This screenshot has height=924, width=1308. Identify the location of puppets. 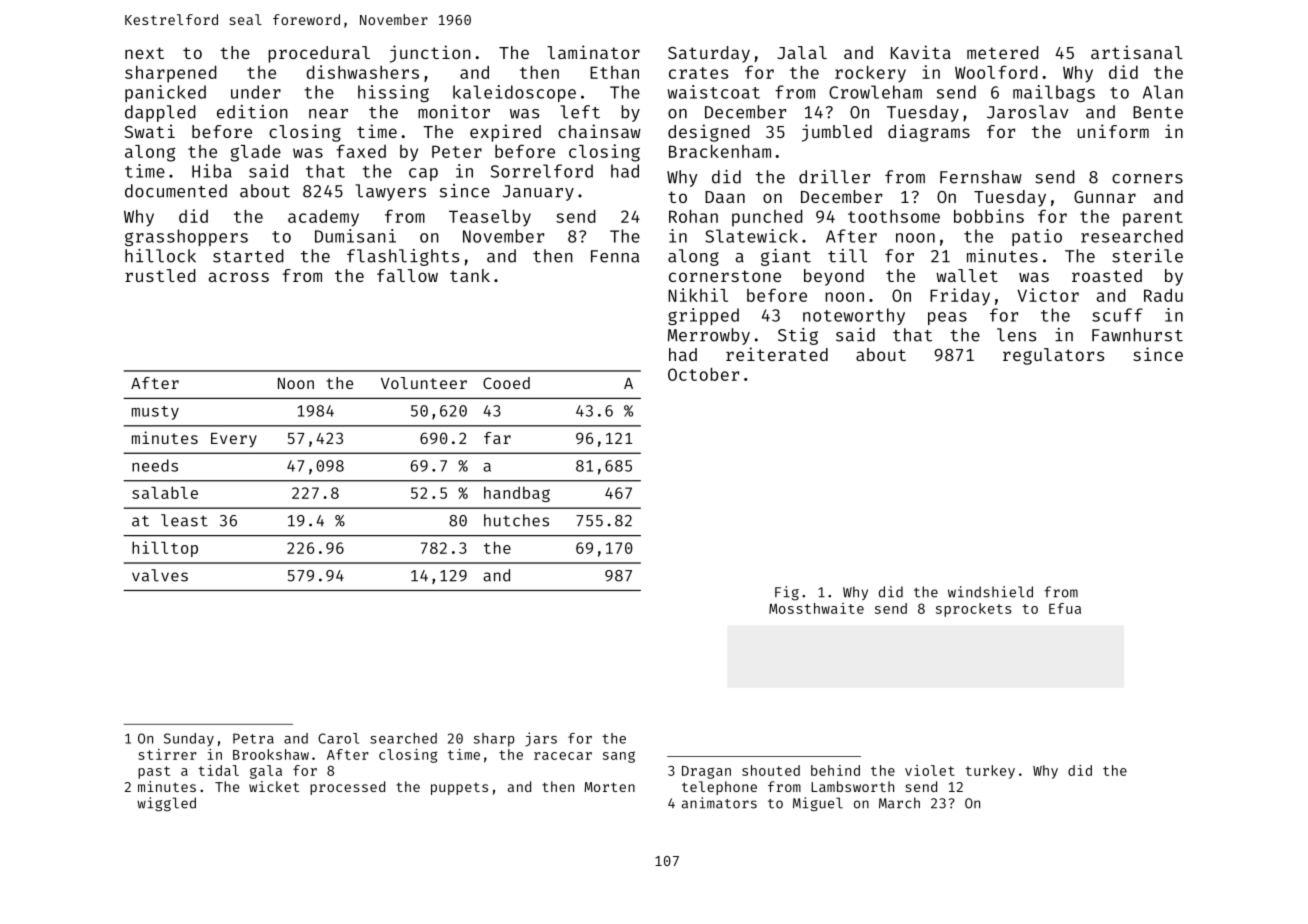
(459, 789).
